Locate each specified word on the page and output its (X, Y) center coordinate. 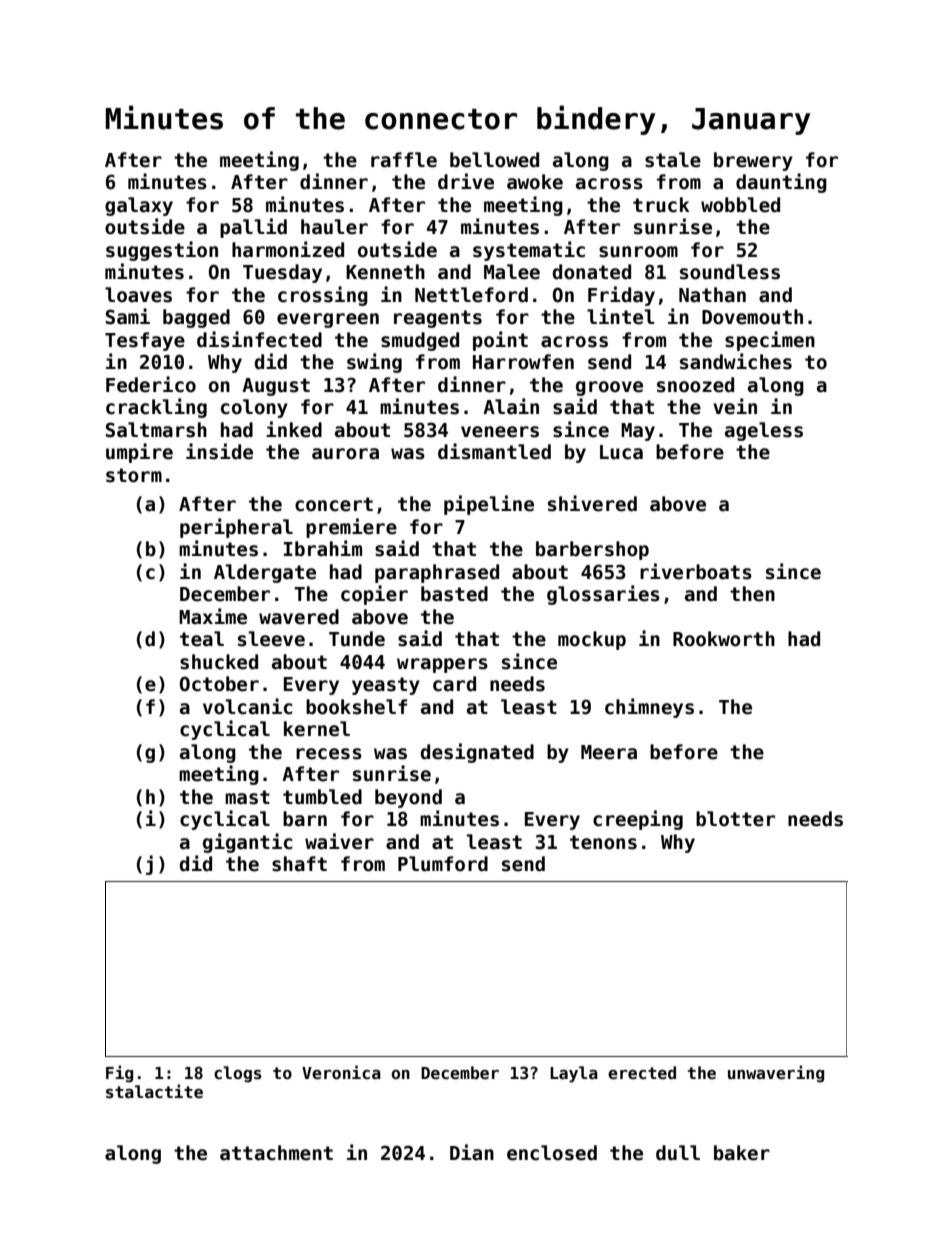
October (219, 684)
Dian (472, 1152)
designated (477, 753)
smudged (420, 341)
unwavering (776, 1074)
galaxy (139, 206)
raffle (404, 160)
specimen (770, 341)
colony (254, 408)
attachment (276, 1153)
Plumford (443, 864)
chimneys (649, 708)
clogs (238, 1074)
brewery (753, 161)
